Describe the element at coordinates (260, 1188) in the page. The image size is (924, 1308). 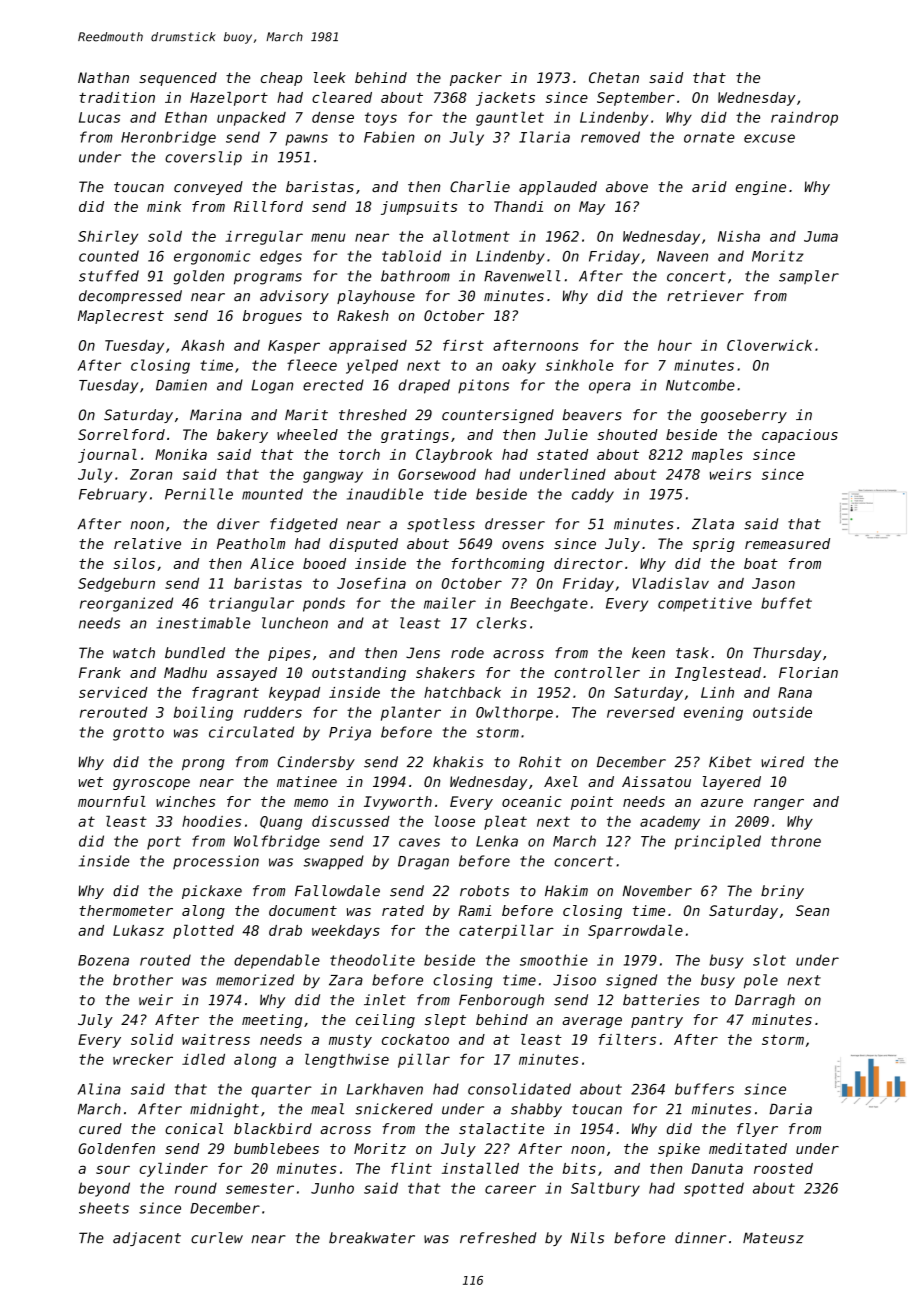
I see `semester` at that location.
